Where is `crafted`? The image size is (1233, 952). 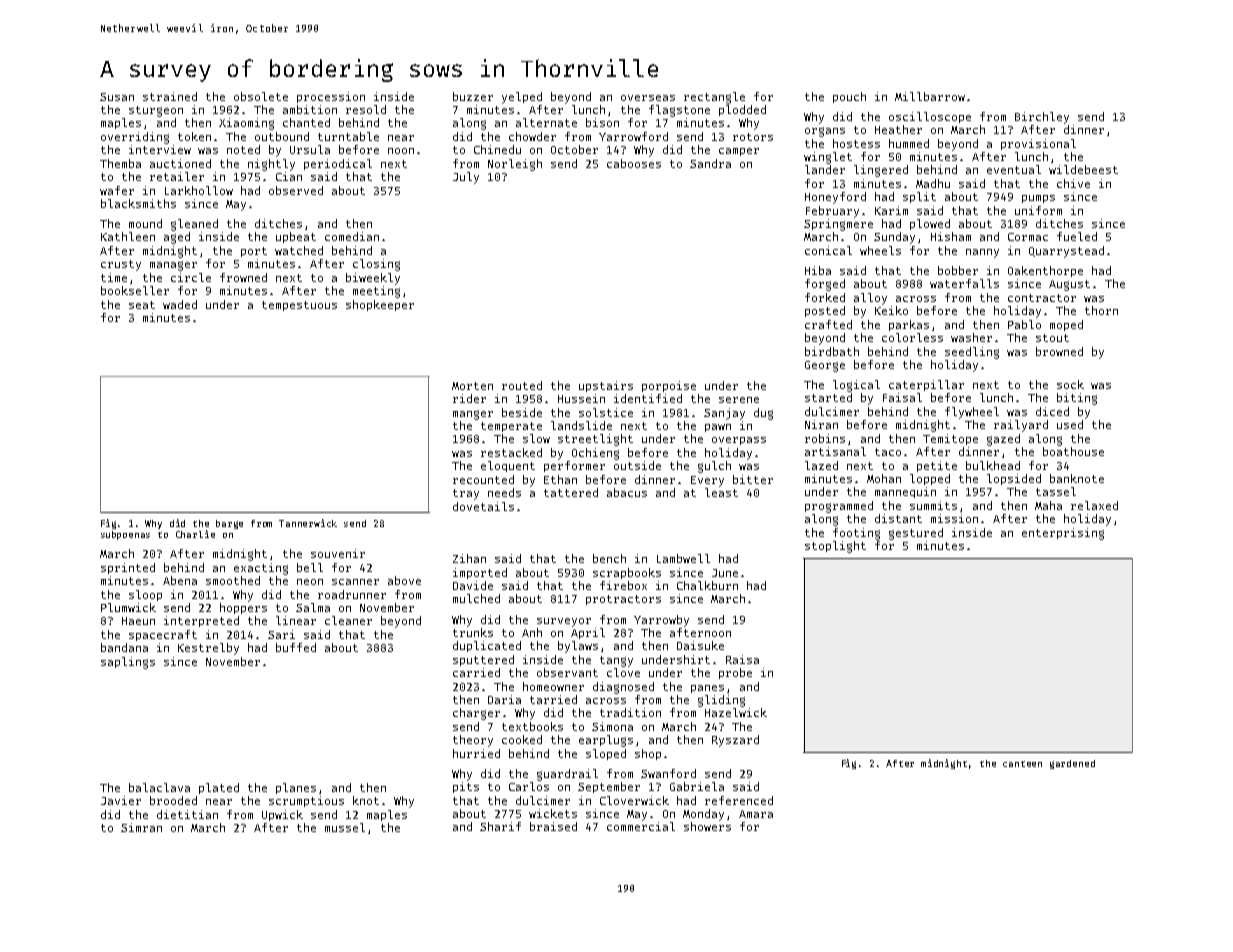 crafted is located at coordinates (828, 324).
